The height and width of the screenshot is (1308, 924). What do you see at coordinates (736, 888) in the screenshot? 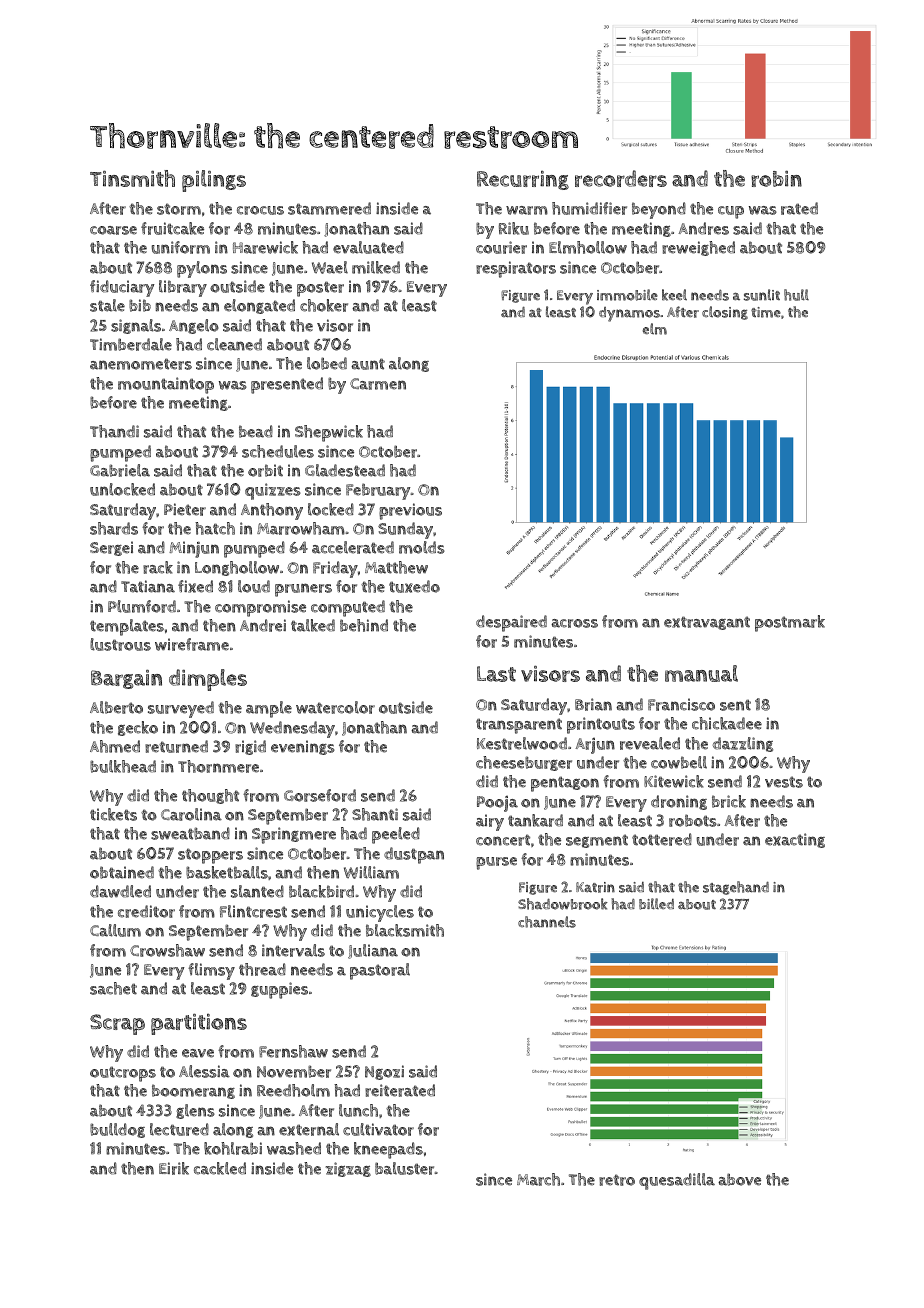
I see `stagehand` at bounding box center [736, 888].
